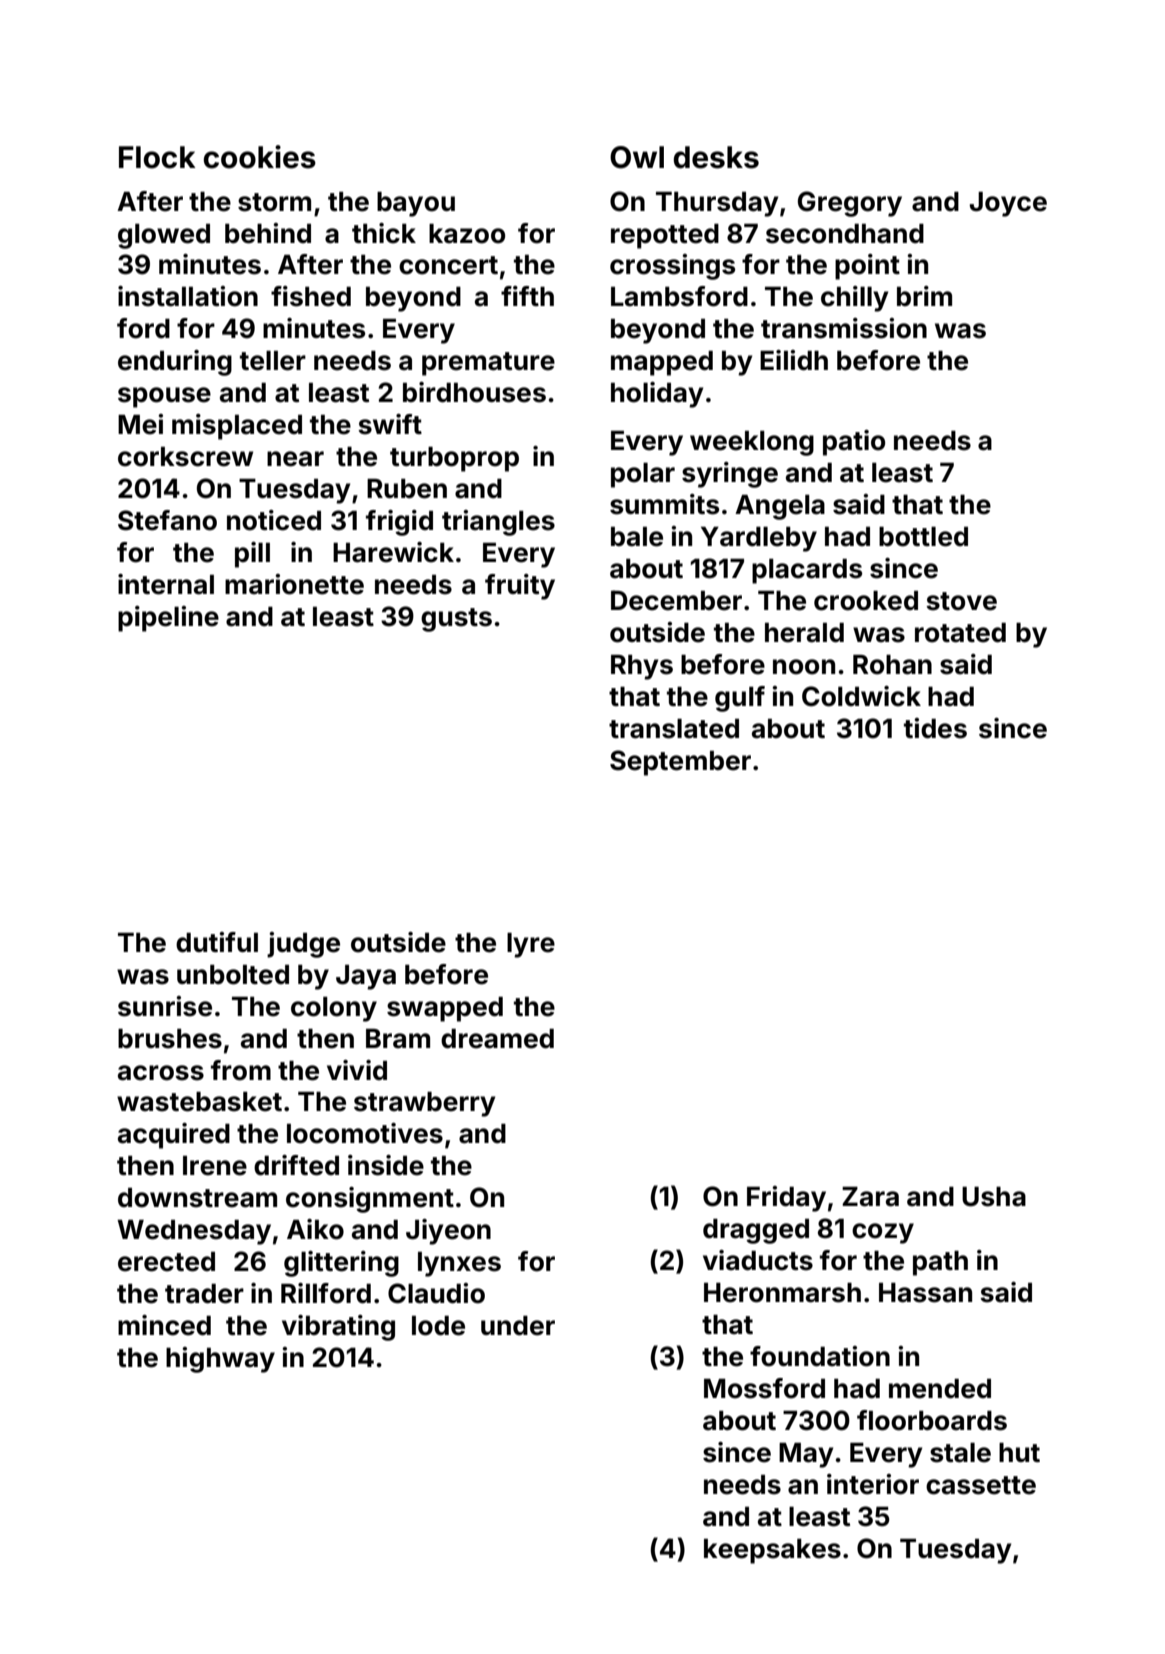 The image size is (1165, 1654). I want to click on Wednesday, so click(194, 1232).
